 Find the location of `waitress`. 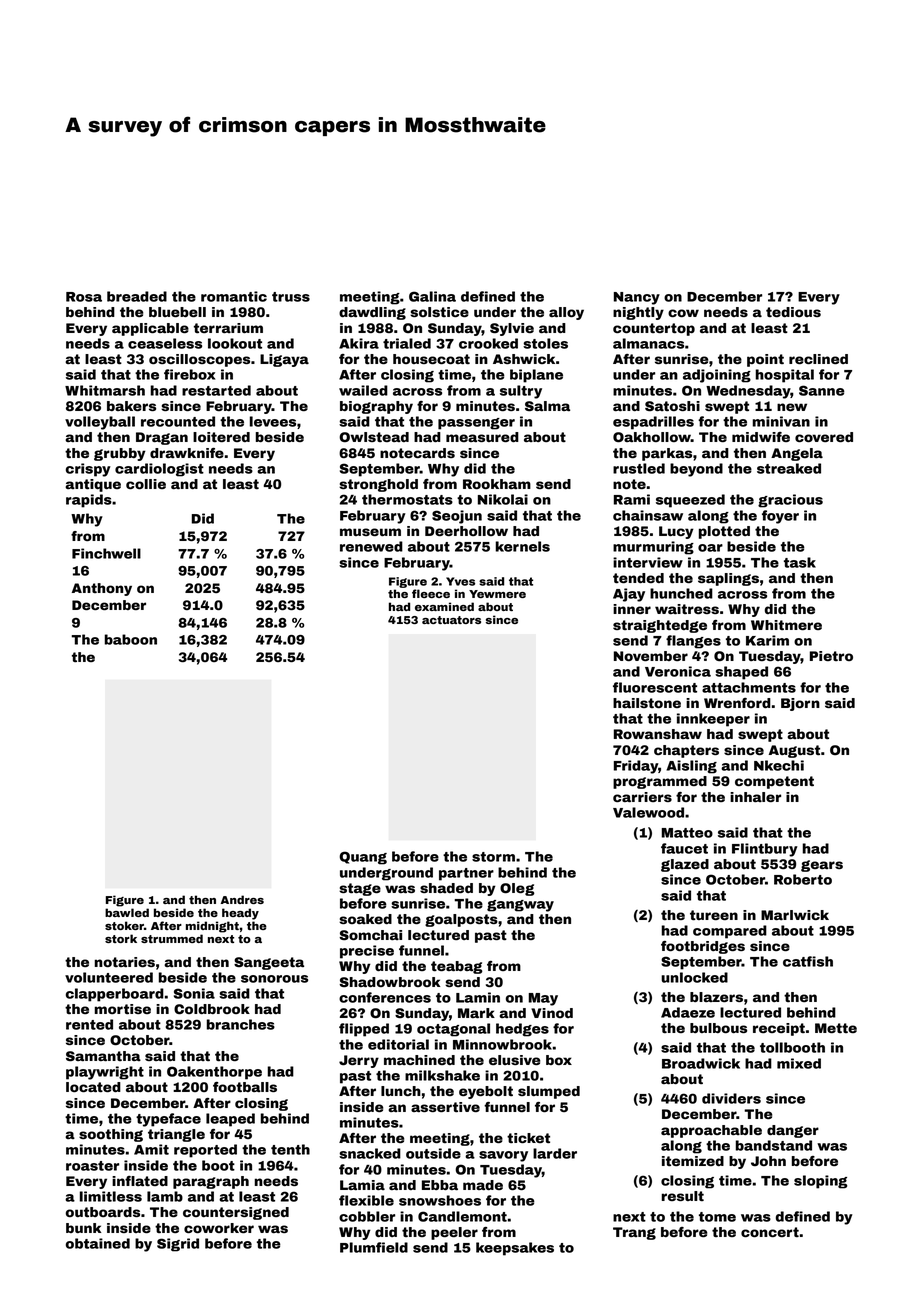

waitress is located at coordinates (687, 609).
